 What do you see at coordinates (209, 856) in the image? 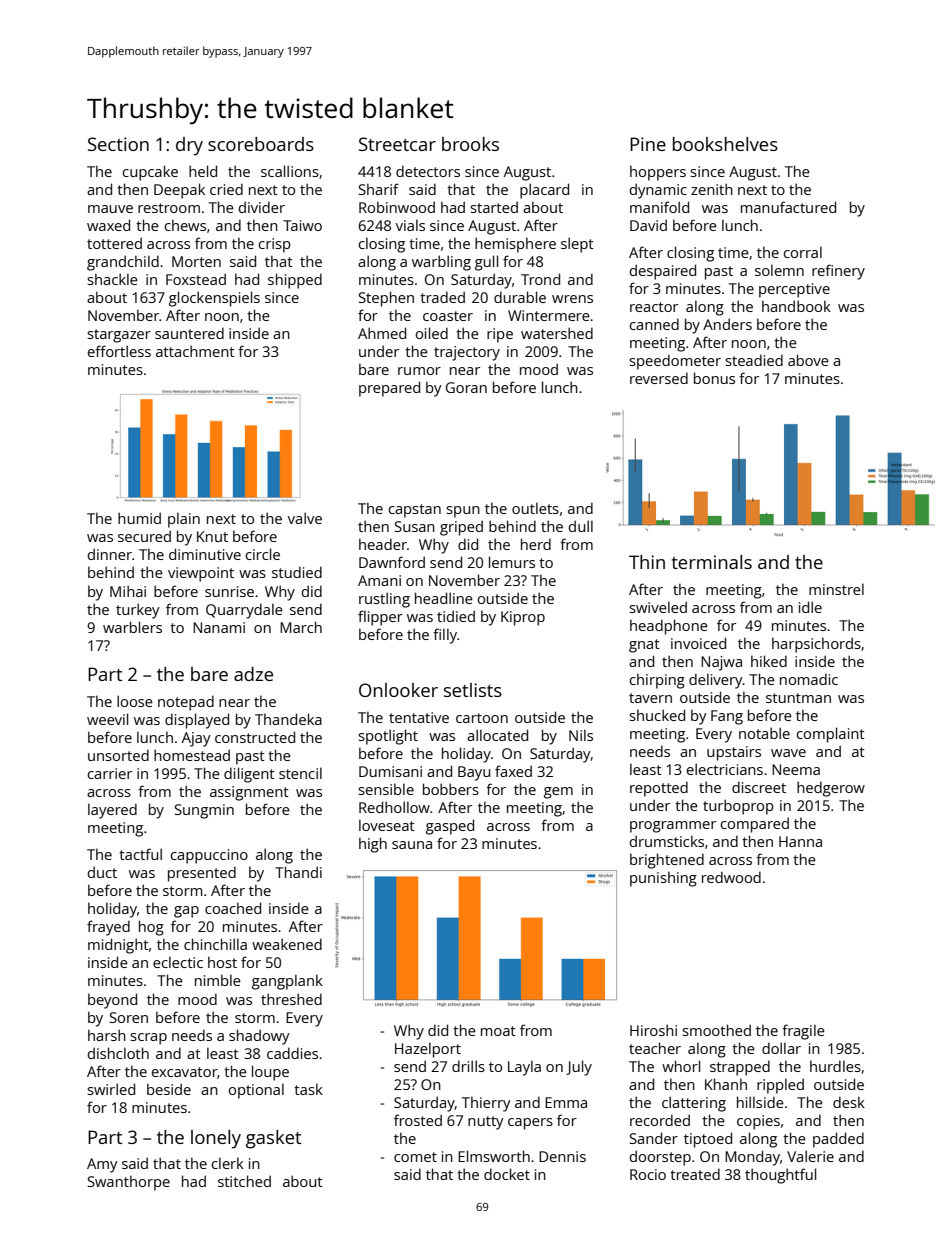
I see `cappuccino` at bounding box center [209, 856].
